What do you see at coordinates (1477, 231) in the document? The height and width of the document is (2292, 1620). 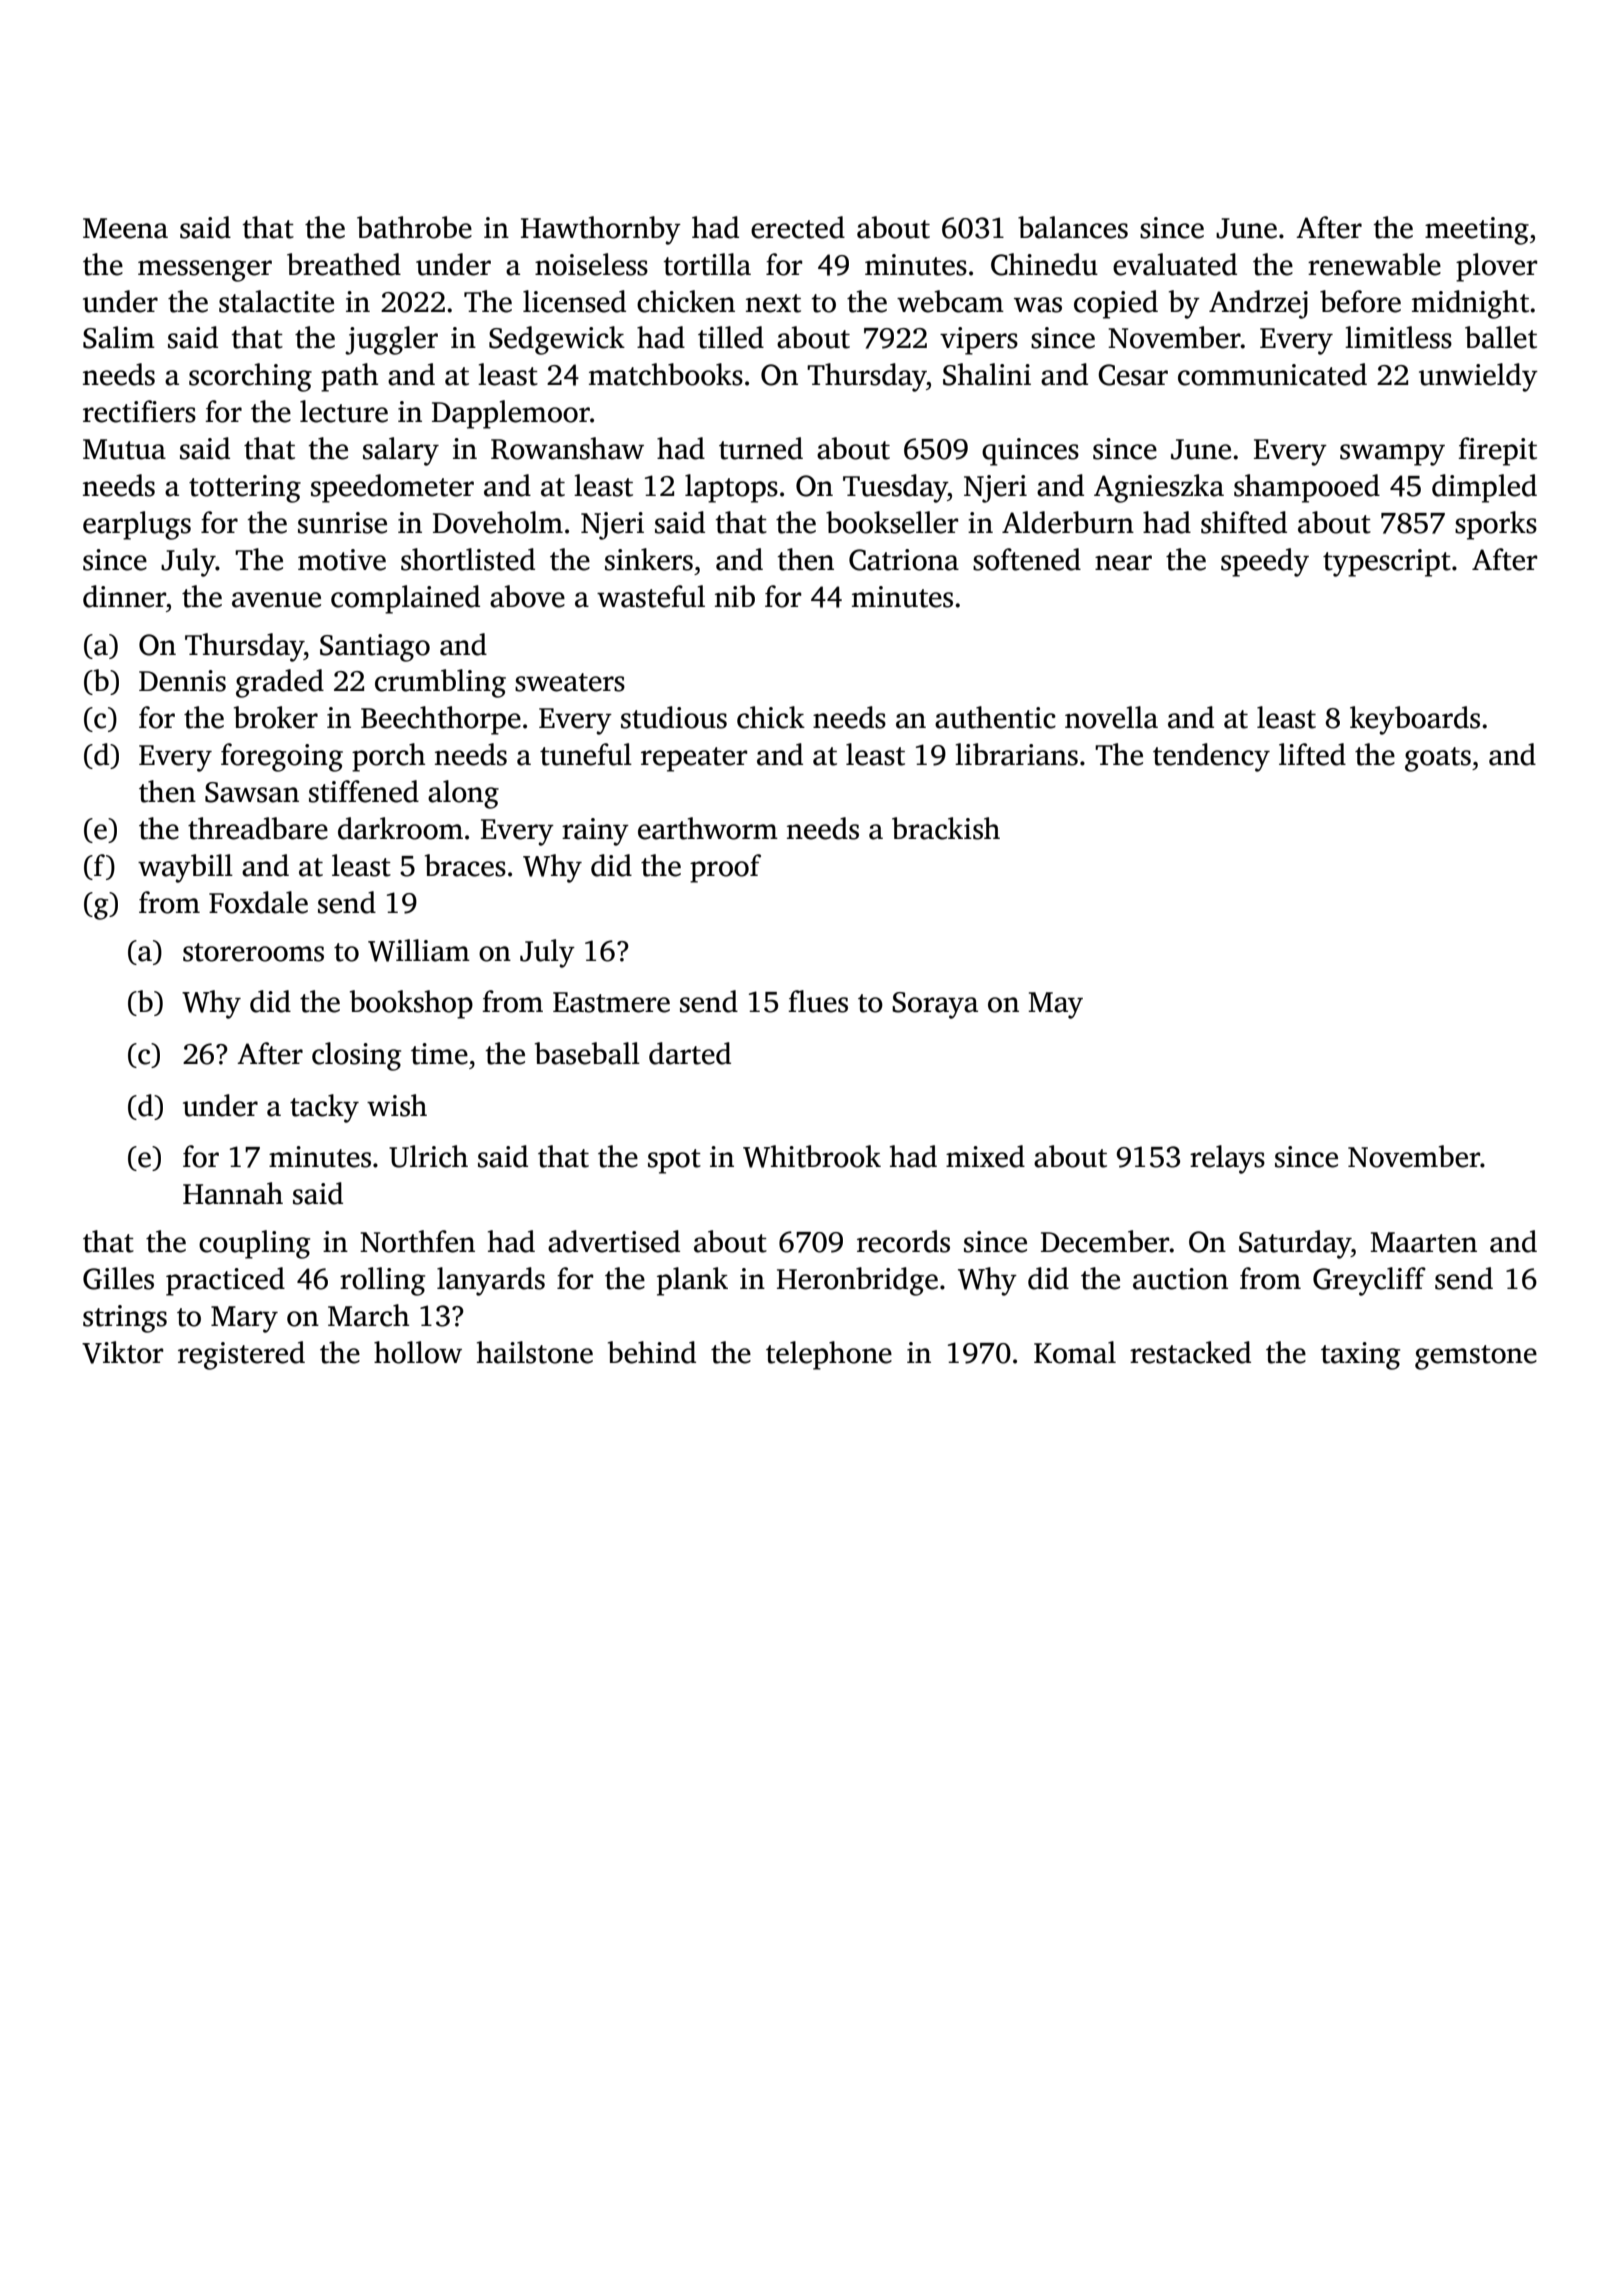 I see `meeting` at bounding box center [1477, 231].
